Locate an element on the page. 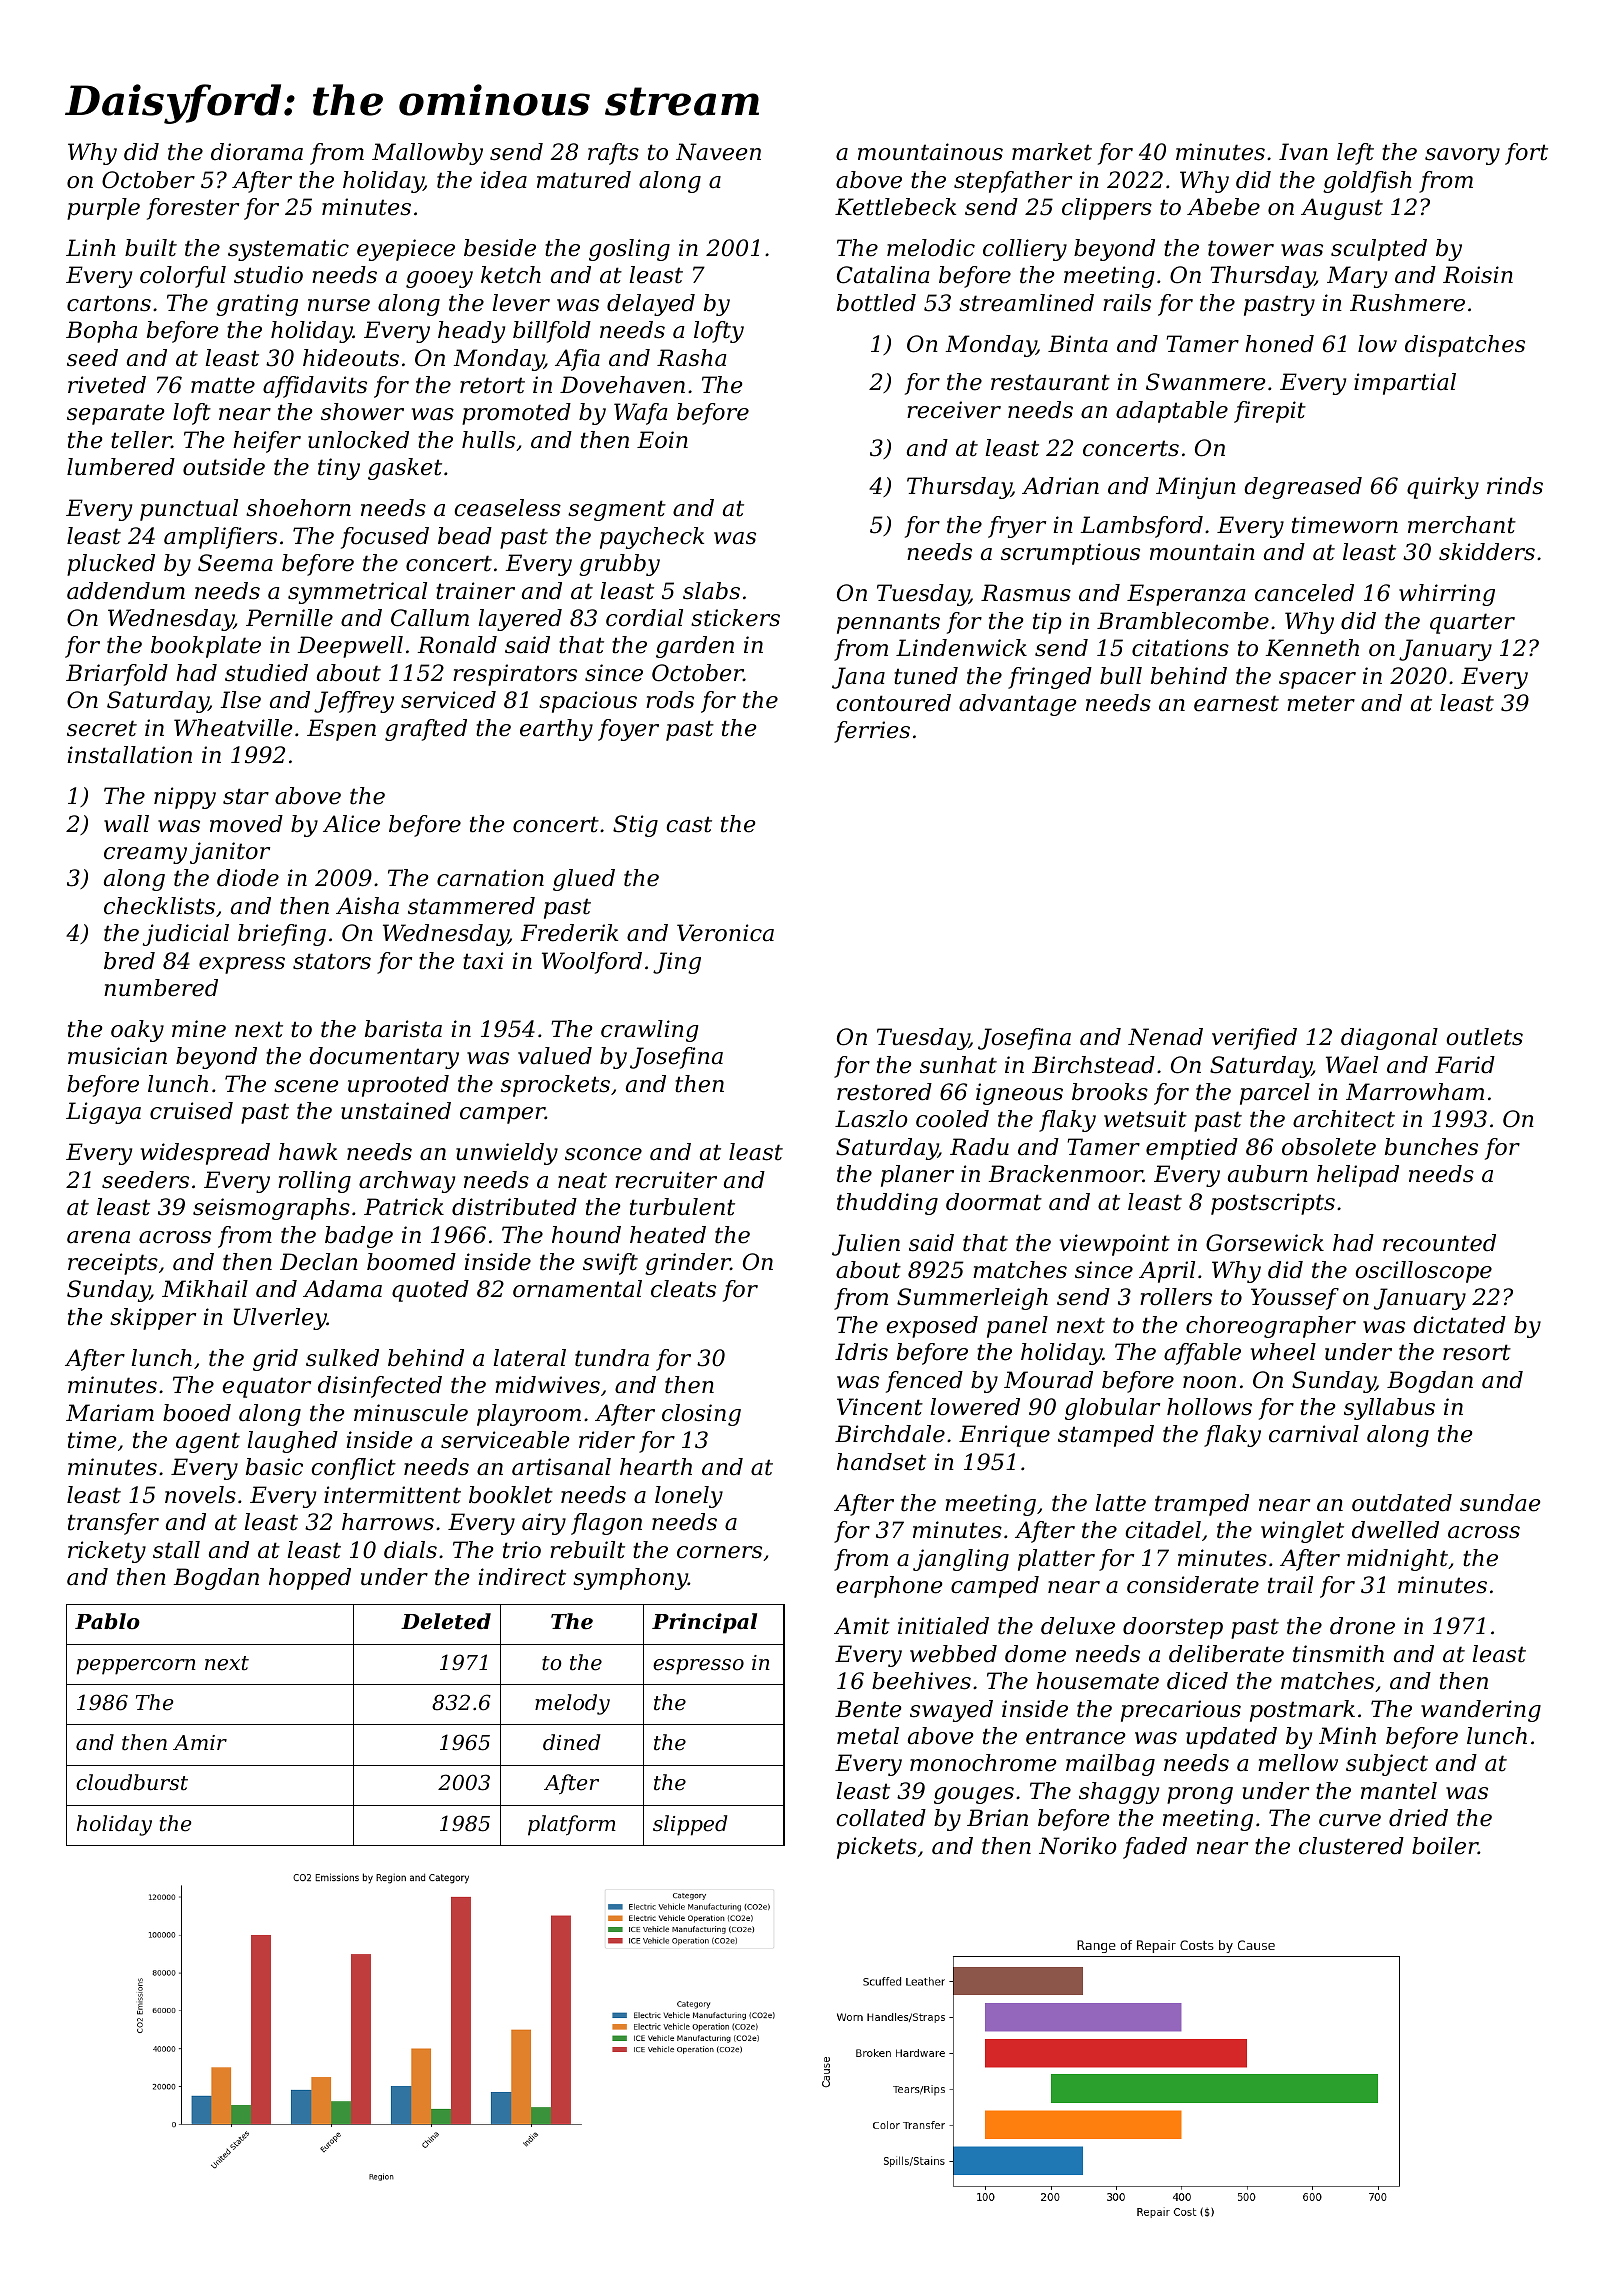 This page has height=2292, width=1620. platform is located at coordinates (572, 1825).
